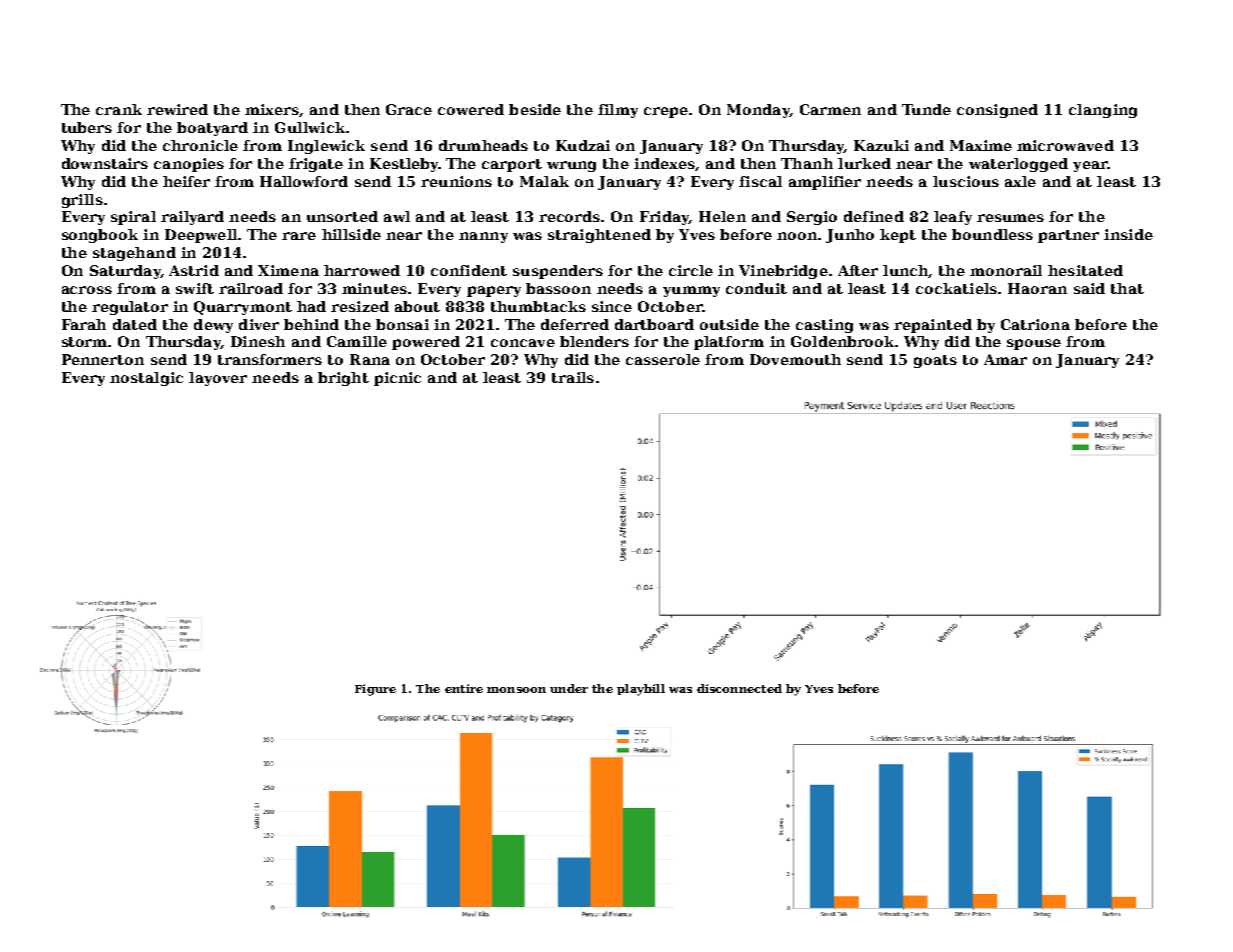 This page has width=1233, height=952. I want to click on Amar, so click(1005, 359).
